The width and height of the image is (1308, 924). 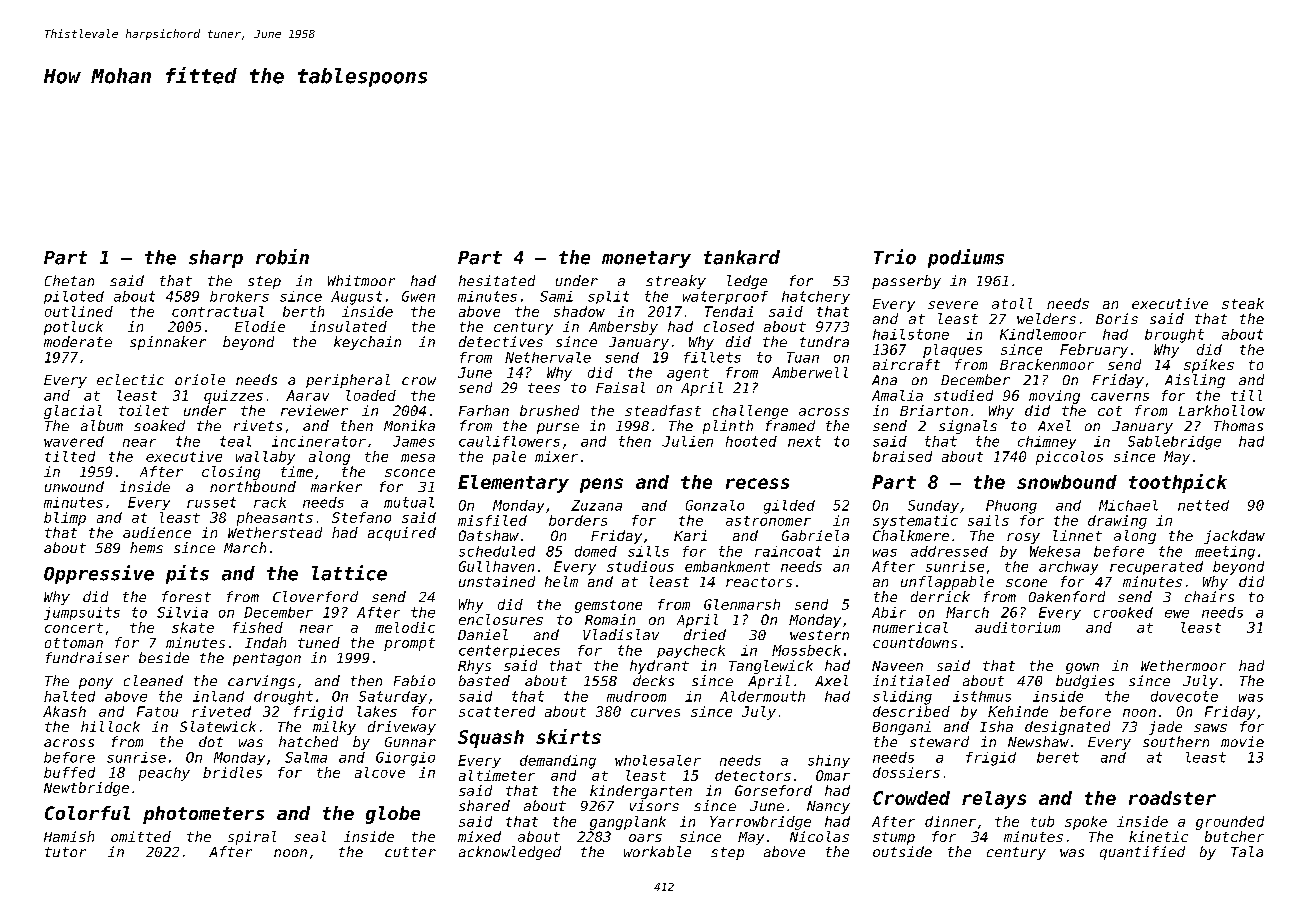 What do you see at coordinates (966, 258) in the image?
I see `podiums` at bounding box center [966, 258].
